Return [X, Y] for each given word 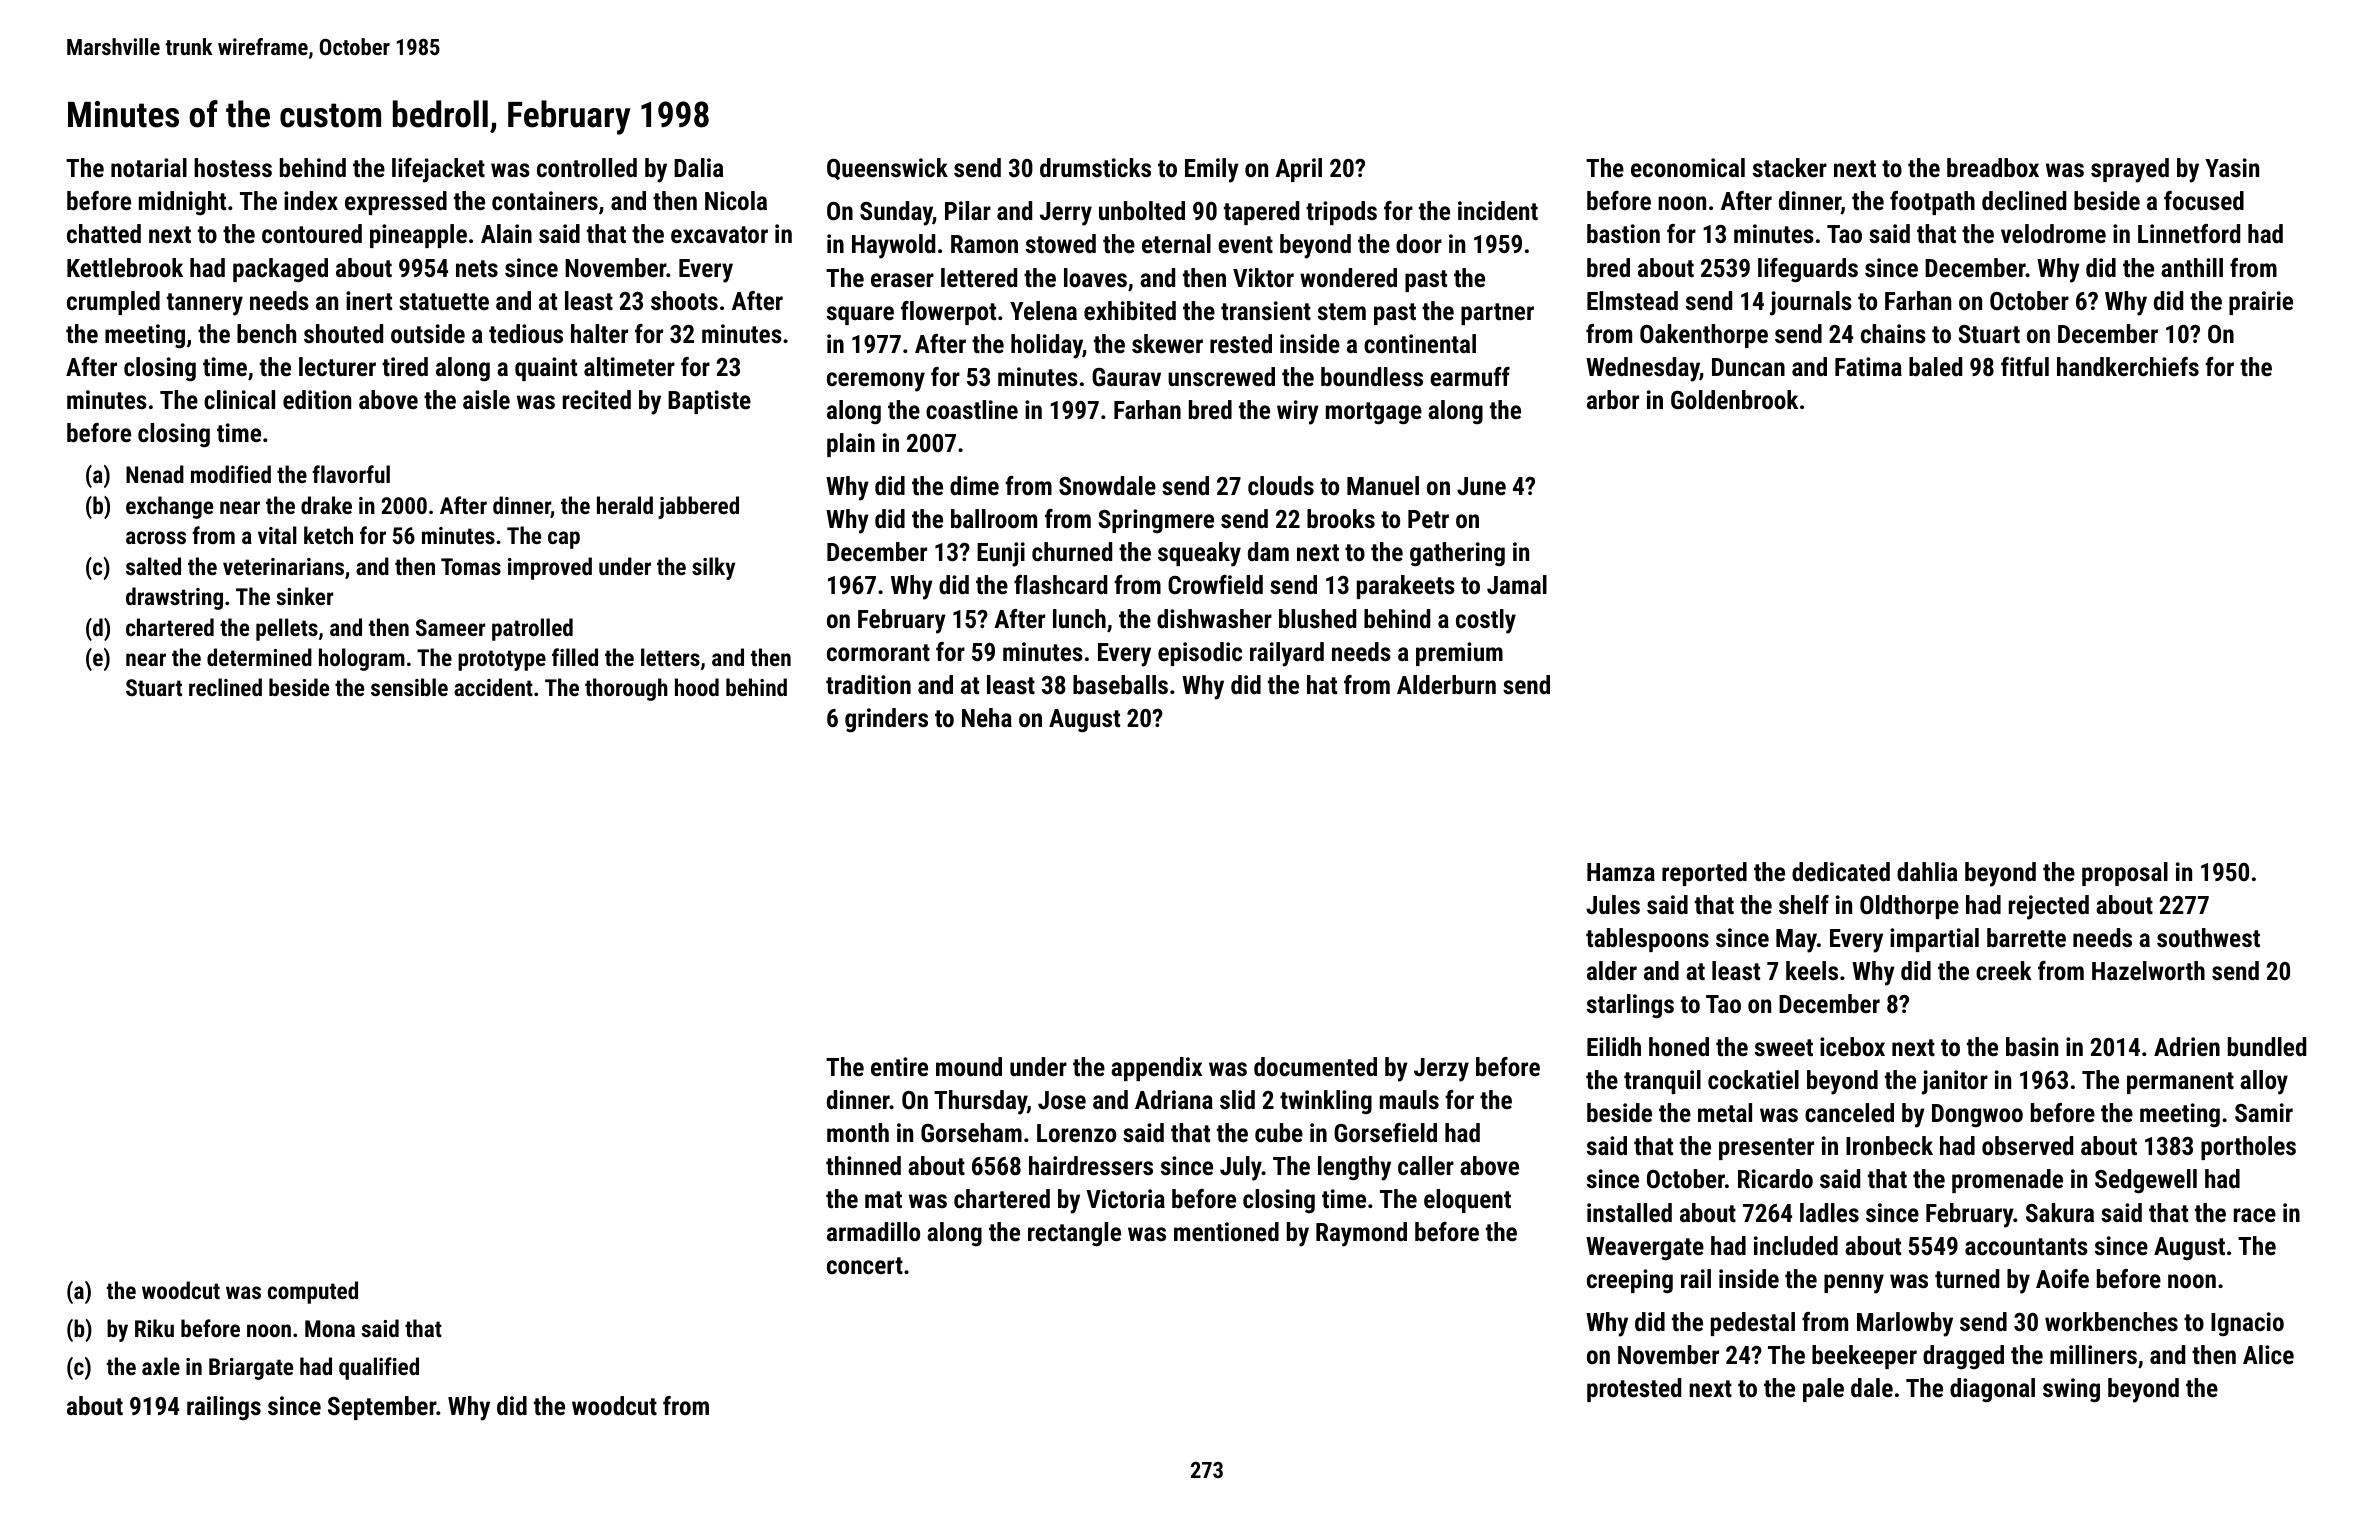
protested [1634, 1390]
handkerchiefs [2128, 366]
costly [1486, 621]
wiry [1298, 412]
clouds [1281, 485]
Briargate [251, 1369]
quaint [546, 369]
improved [550, 568]
